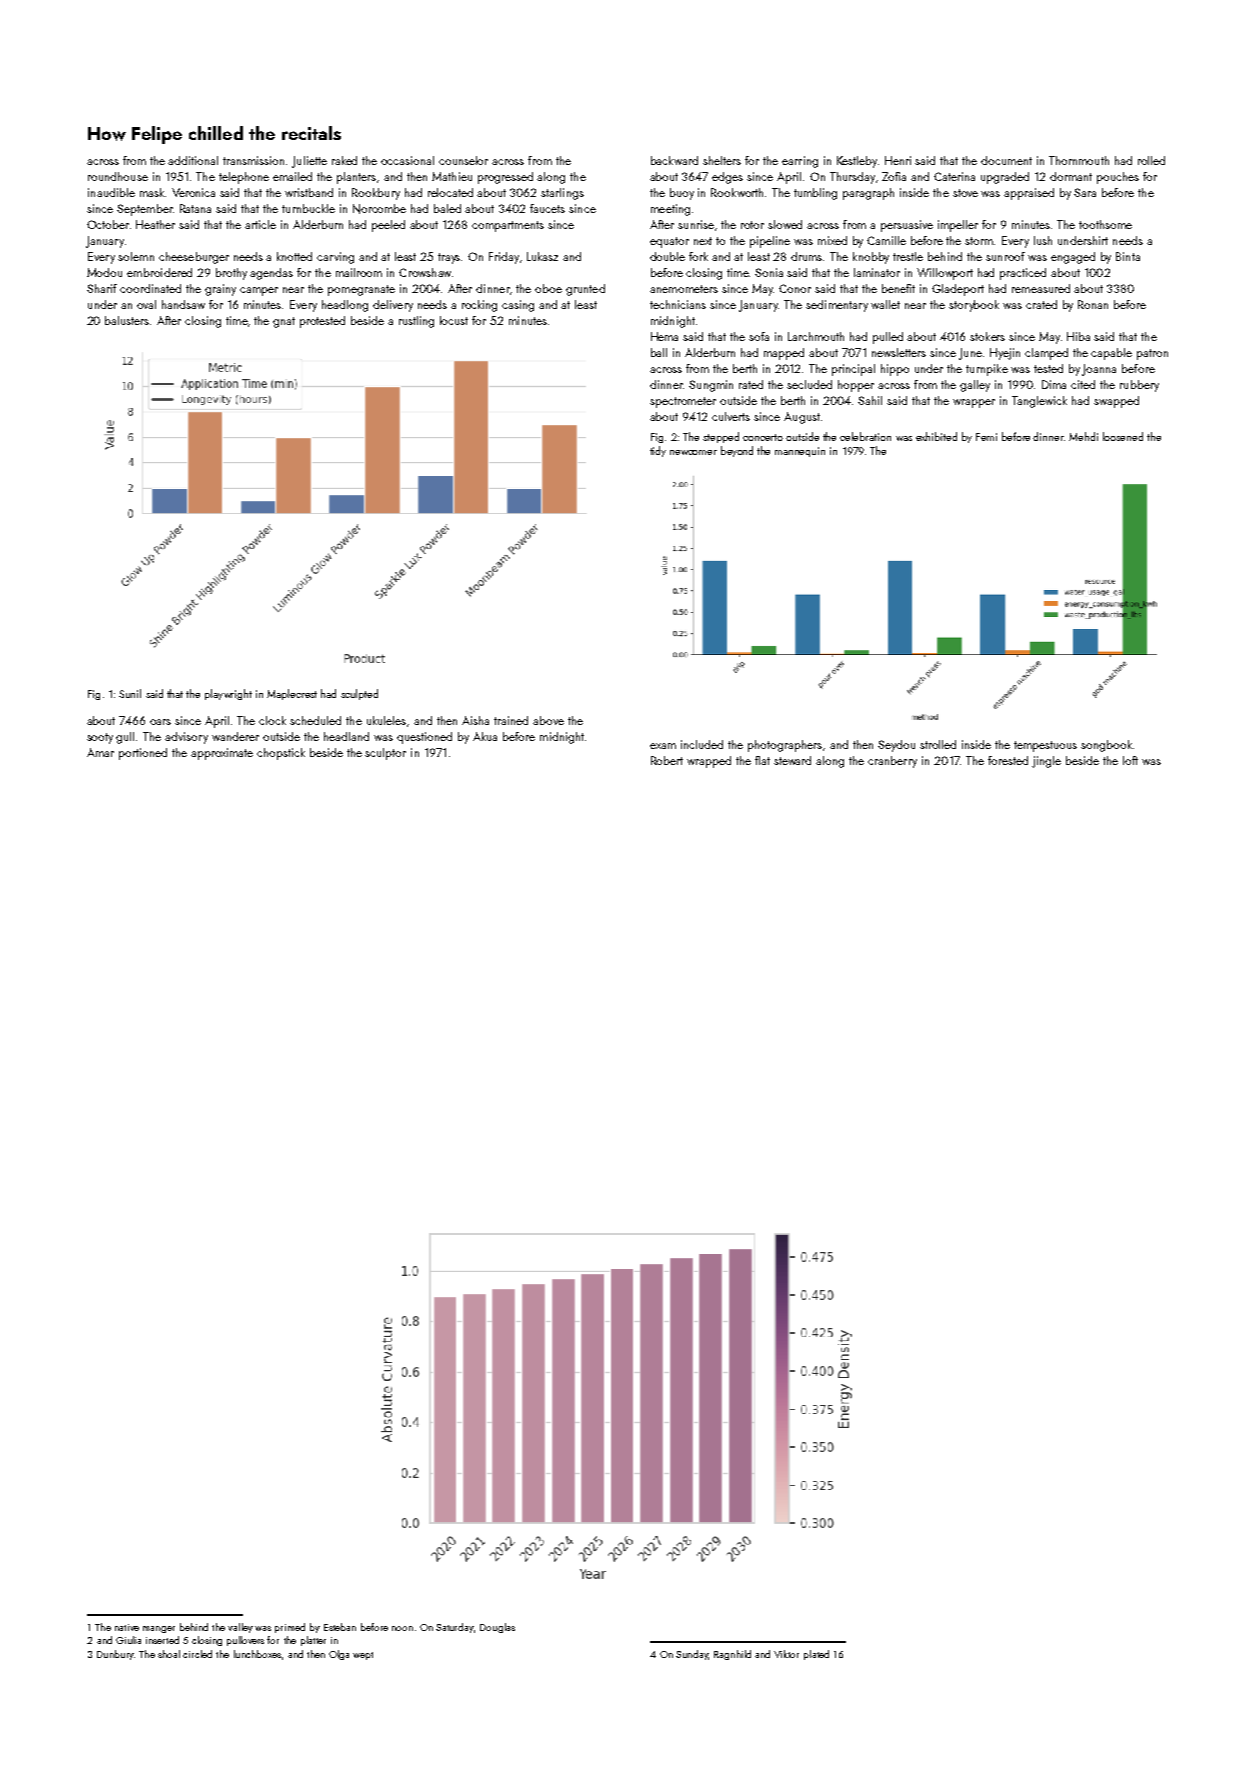 The height and width of the page is (1777, 1257). I want to click on slowed, so click(785, 224).
